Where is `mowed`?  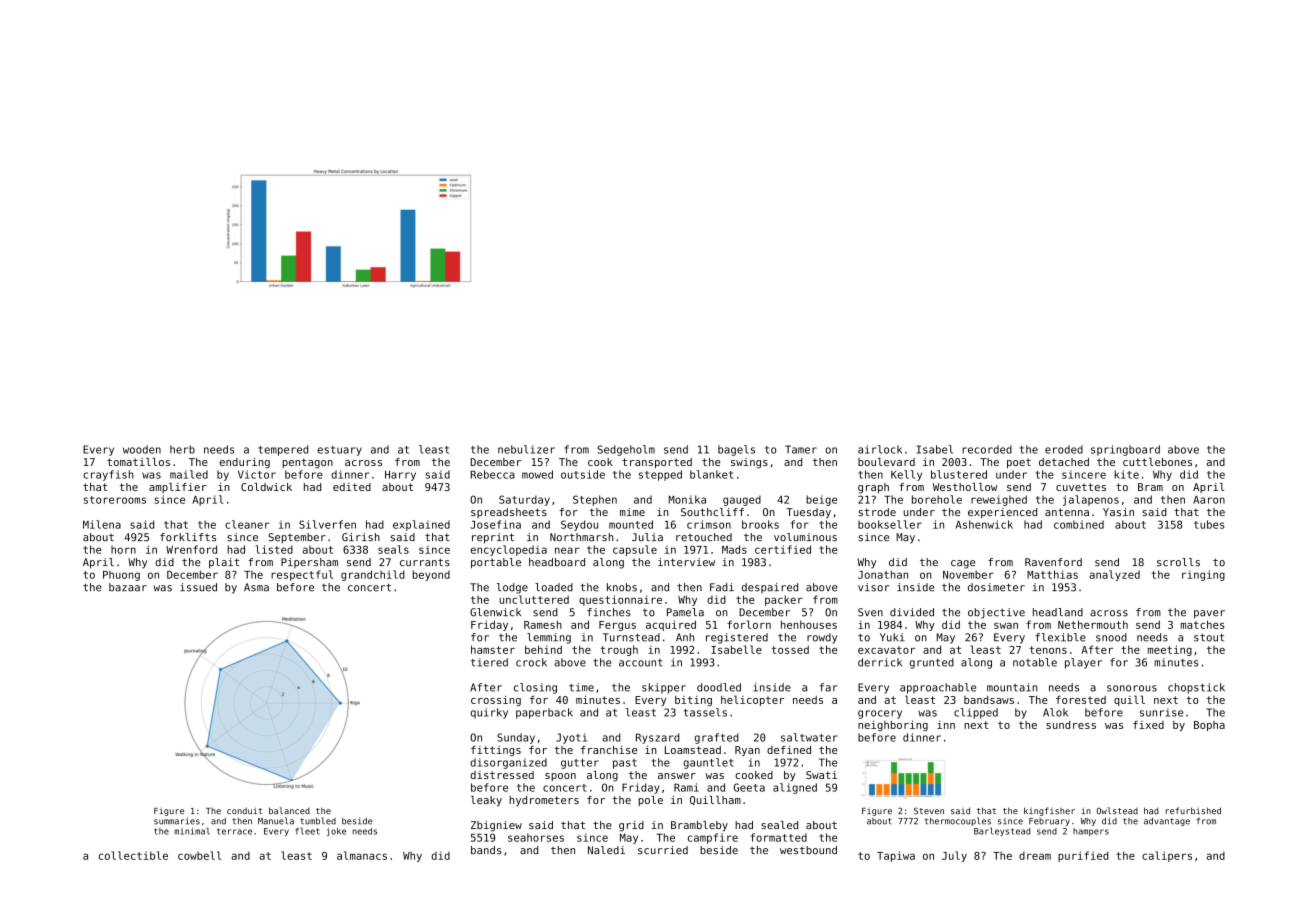
mowed is located at coordinates (537, 474).
